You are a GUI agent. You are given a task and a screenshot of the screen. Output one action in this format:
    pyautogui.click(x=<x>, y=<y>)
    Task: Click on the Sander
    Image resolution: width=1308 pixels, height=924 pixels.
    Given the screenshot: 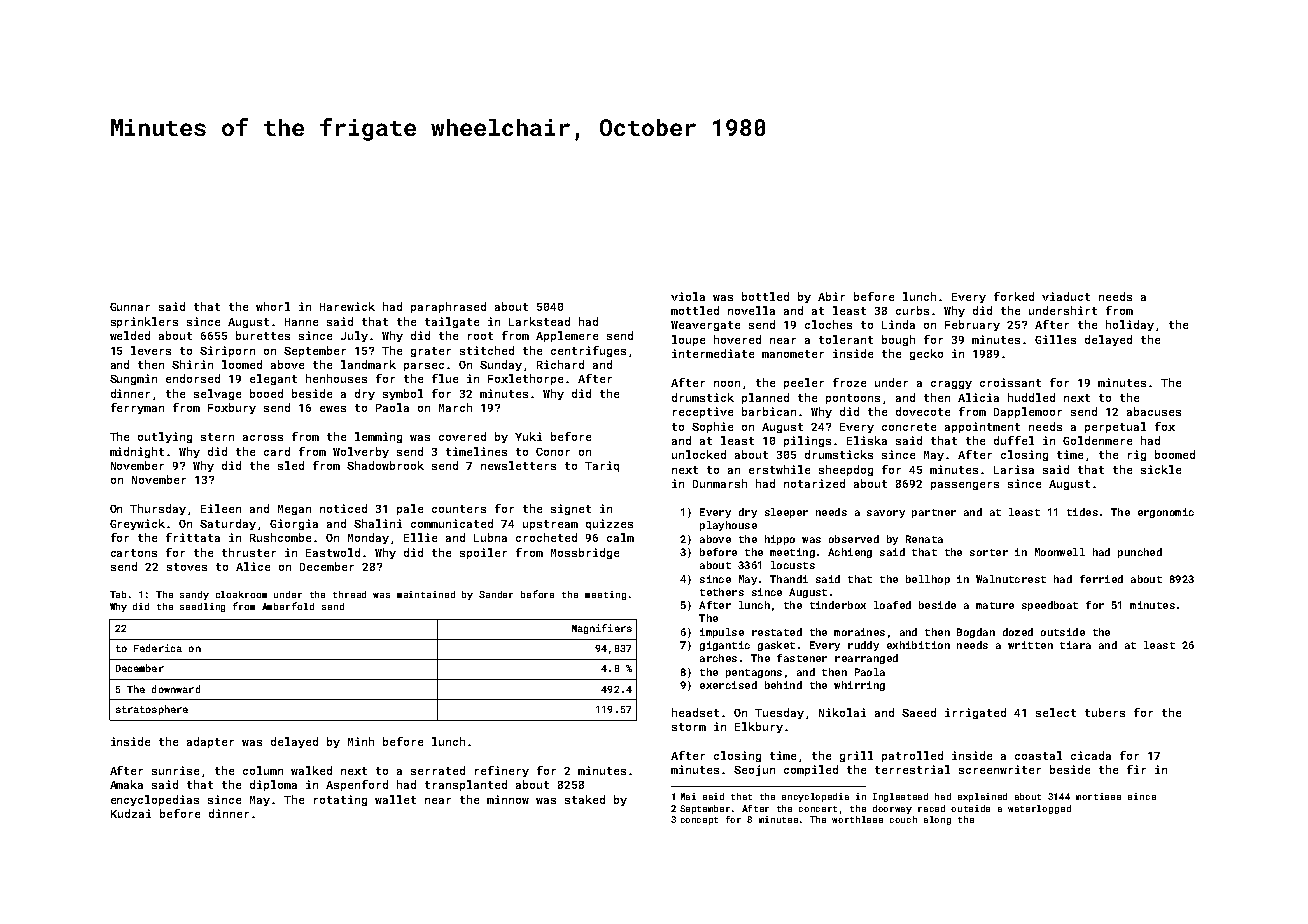 What is the action you would take?
    pyautogui.click(x=496, y=594)
